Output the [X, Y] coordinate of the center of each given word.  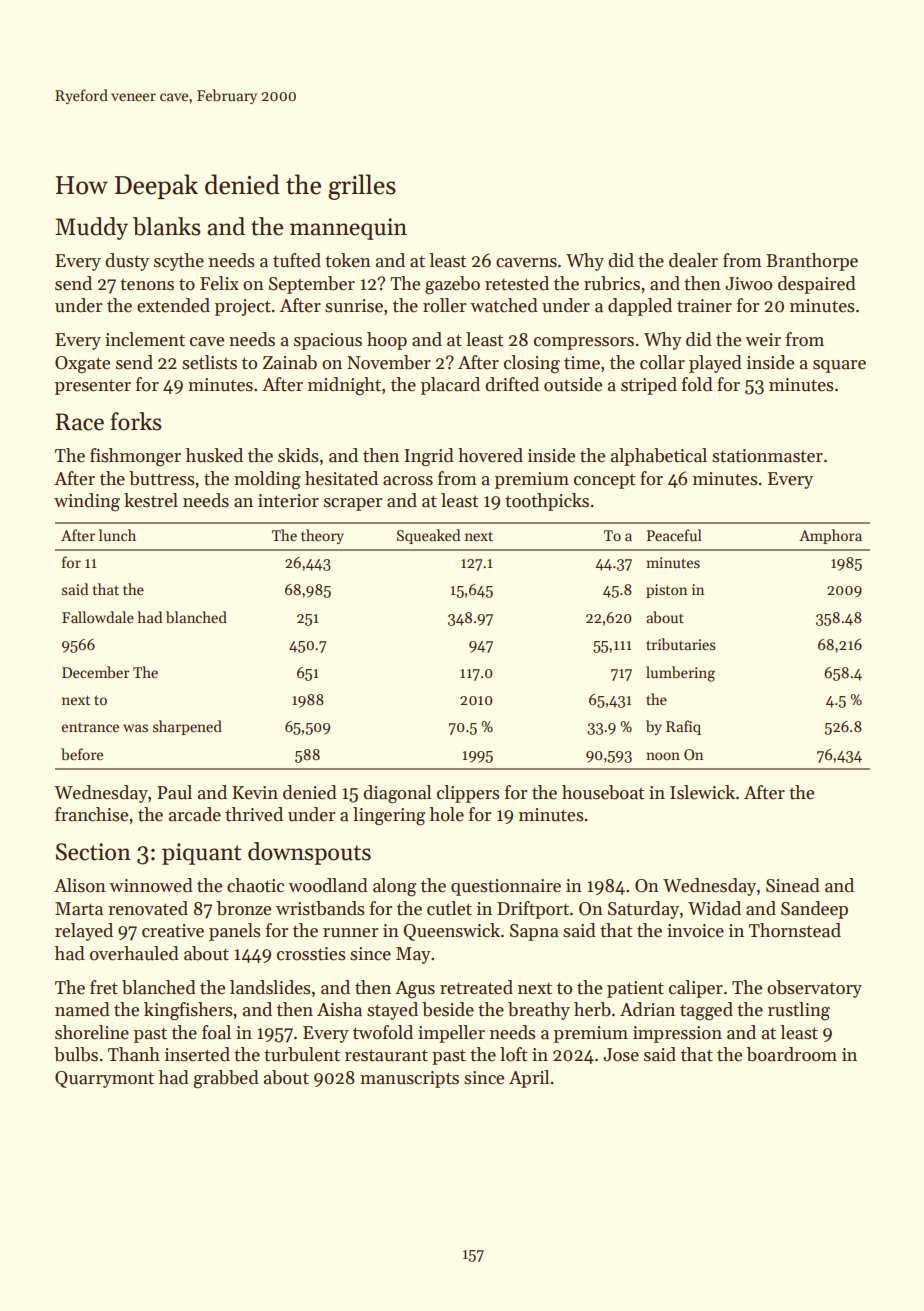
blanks [167, 226]
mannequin [348, 229]
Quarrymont [104, 1079]
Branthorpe [812, 262]
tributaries [681, 644]
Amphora [830, 536]
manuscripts [409, 1079]
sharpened [187, 727]
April [529, 1079]
